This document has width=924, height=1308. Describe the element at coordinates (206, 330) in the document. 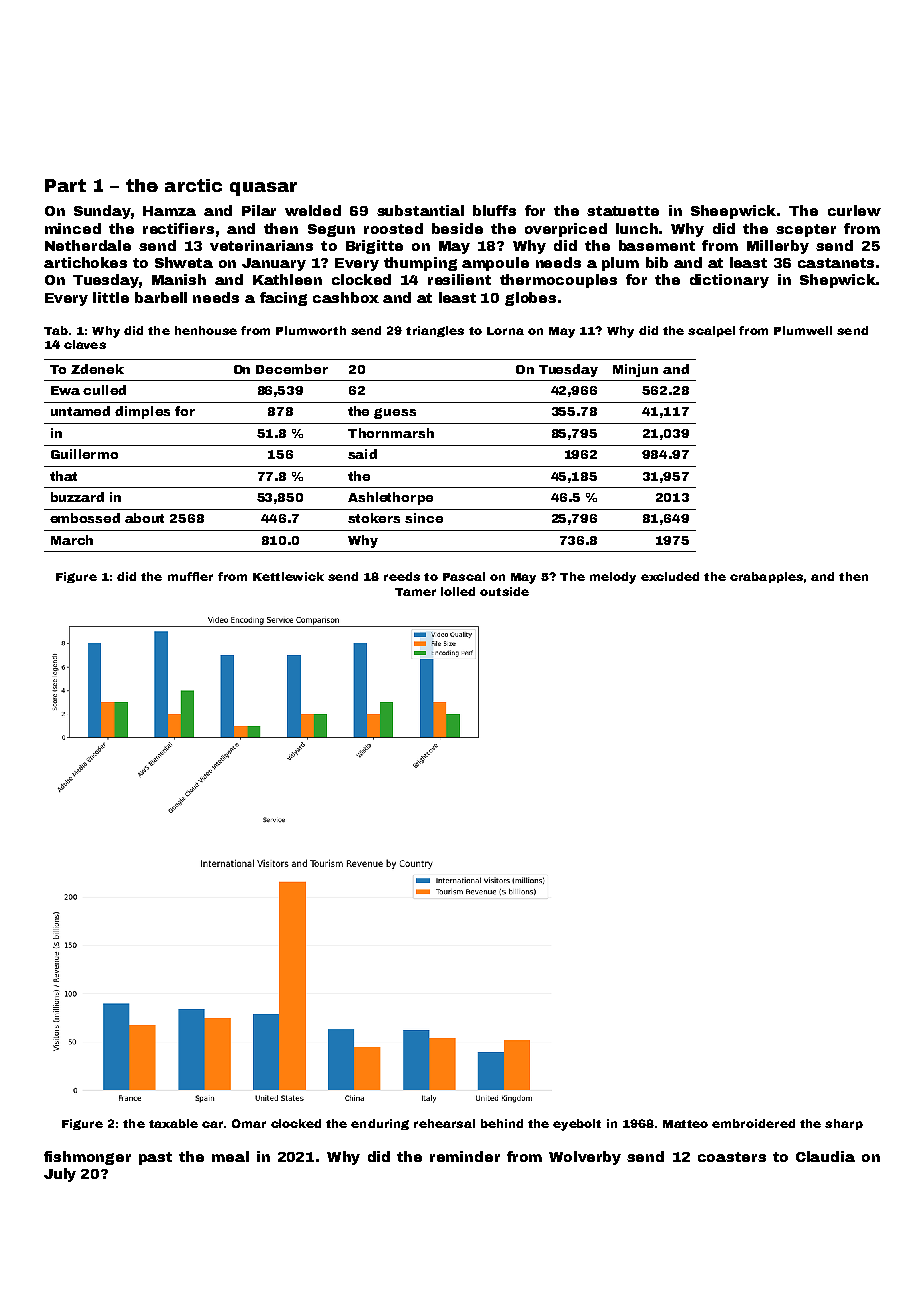

I see `henhouse` at that location.
